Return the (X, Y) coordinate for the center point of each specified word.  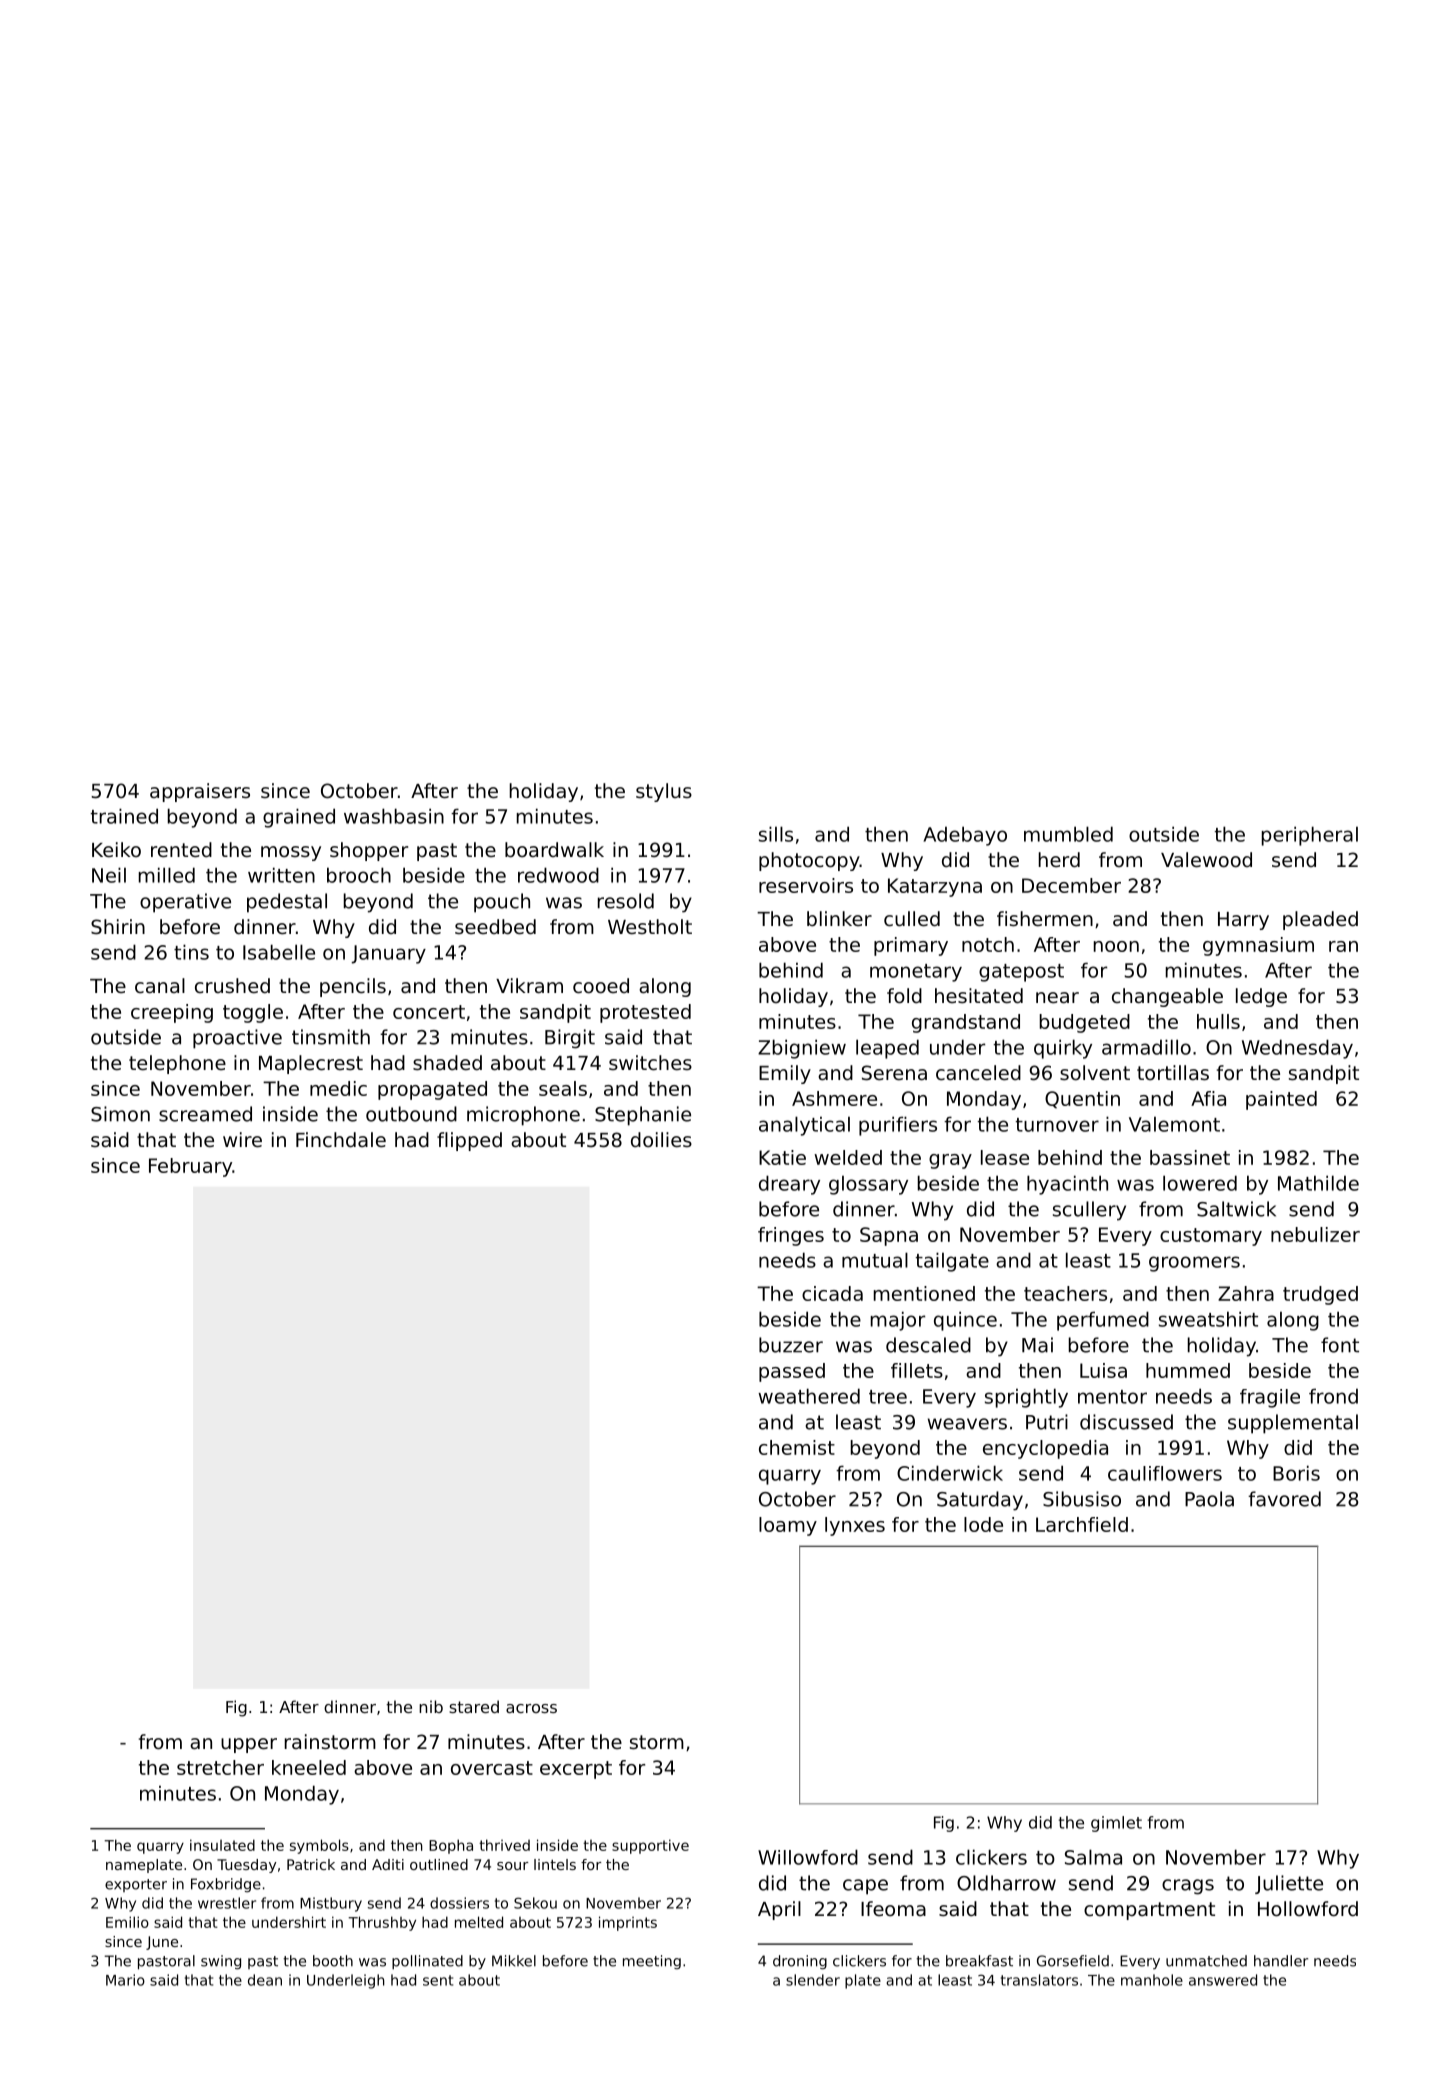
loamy (788, 1526)
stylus (664, 792)
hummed (1188, 1370)
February (190, 1167)
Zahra (1246, 1293)
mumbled (1068, 834)
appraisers (200, 792)
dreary (789, 1185)
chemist (797, 1447)
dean (265, 1980)
